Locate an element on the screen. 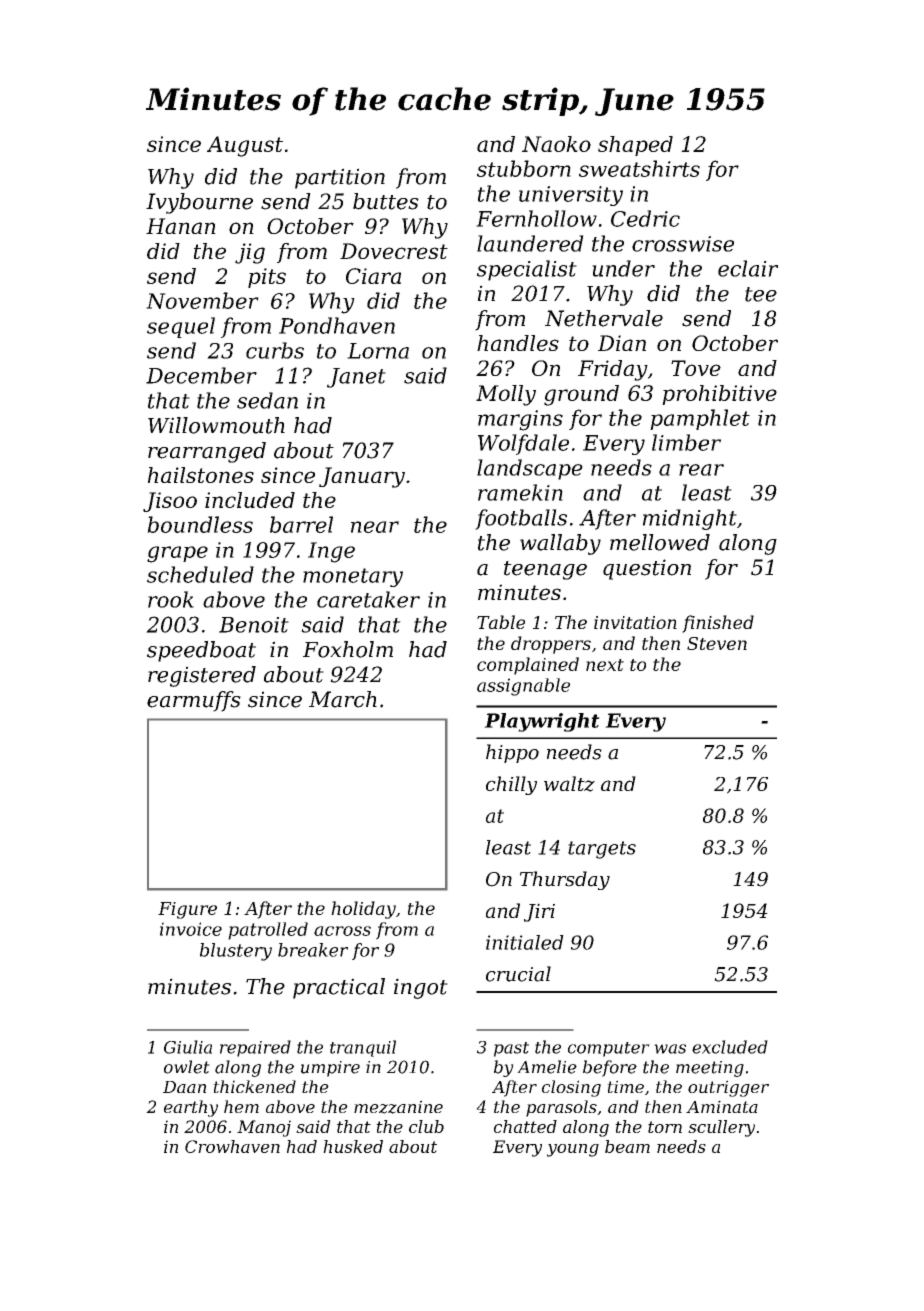 This screenshot has height=1311, width=924. blustery is located at coordinates (236, 952).
